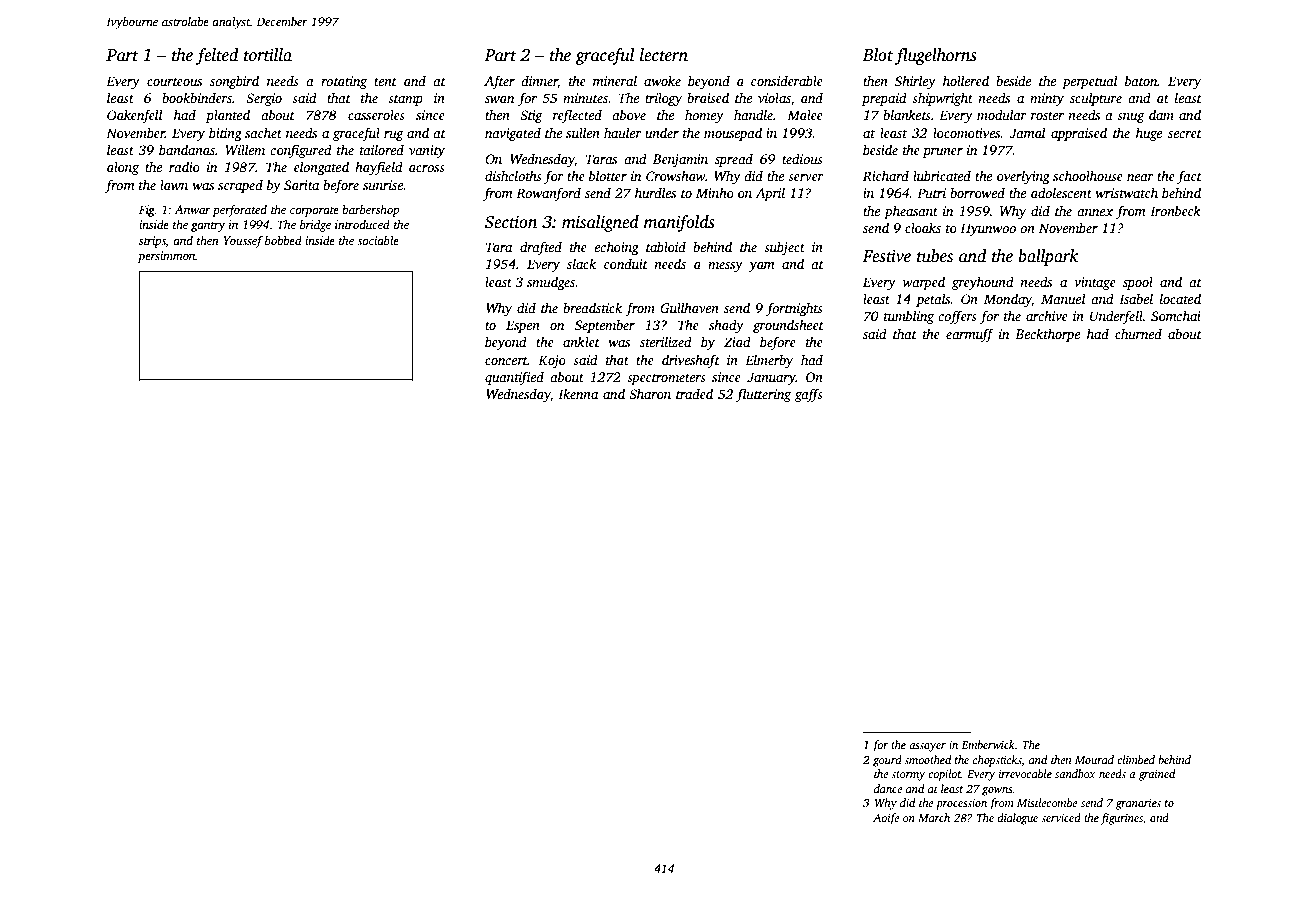 This screenshot has width=1308, height=924. What do you see at coordinates (1141, 80) in the screenshot?
I see `baton` at bounding box center [1141, 80].
